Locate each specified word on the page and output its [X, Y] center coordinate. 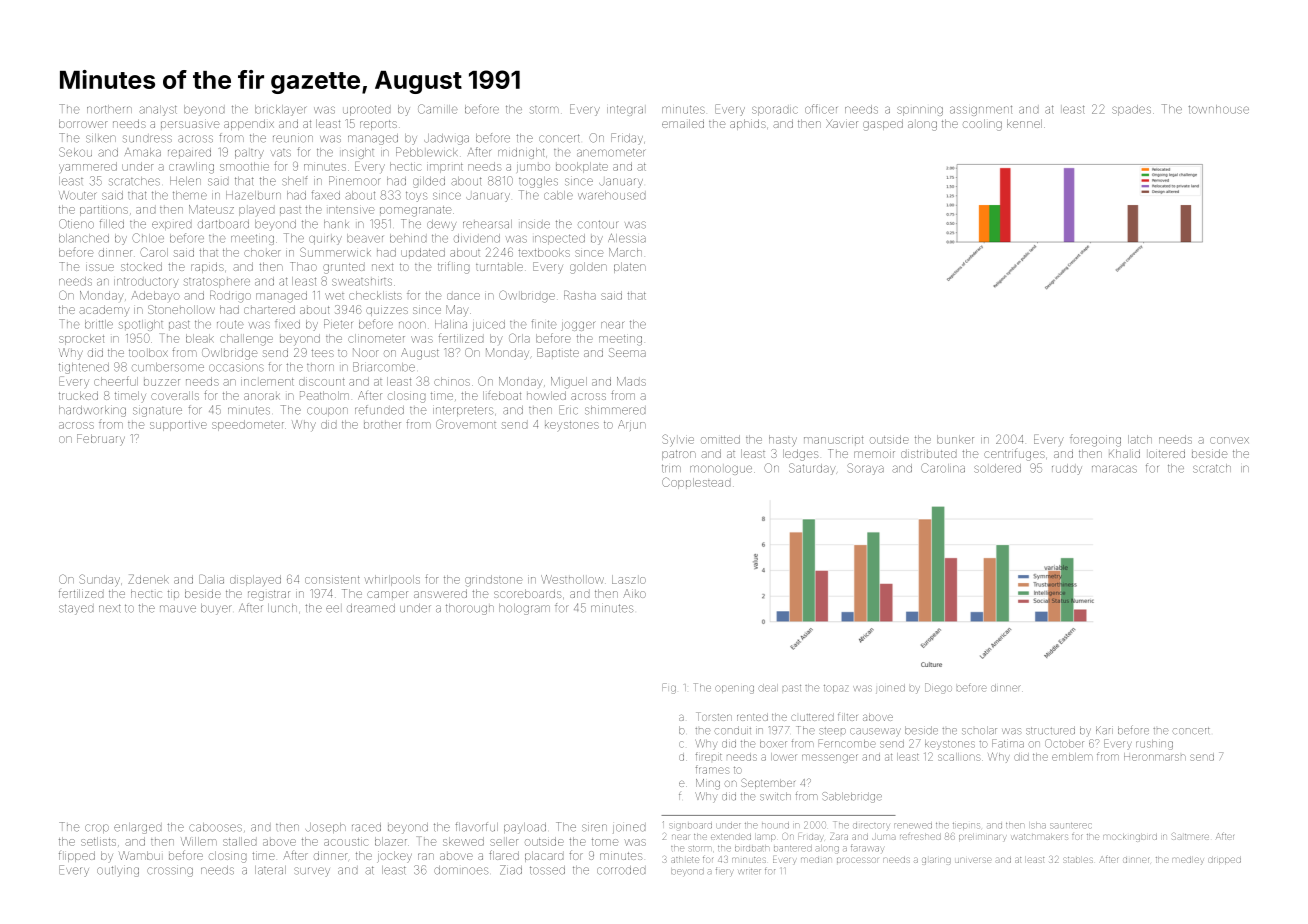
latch [1140, 439]
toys [416, 197]
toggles [538, 182]
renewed [913, 825]
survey [312, 872]
